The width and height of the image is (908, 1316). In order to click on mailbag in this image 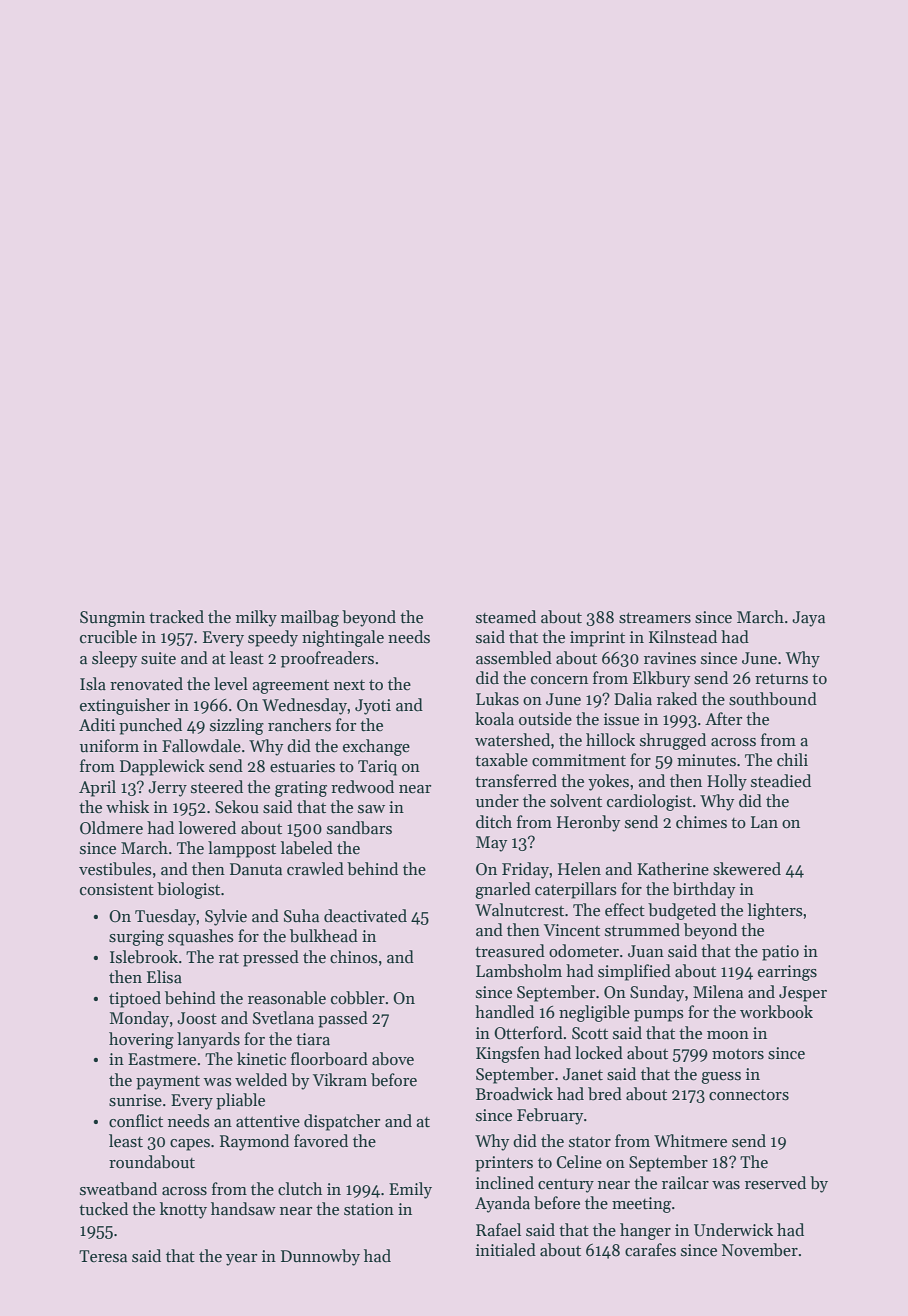, I will do `click(310, 618)`.
